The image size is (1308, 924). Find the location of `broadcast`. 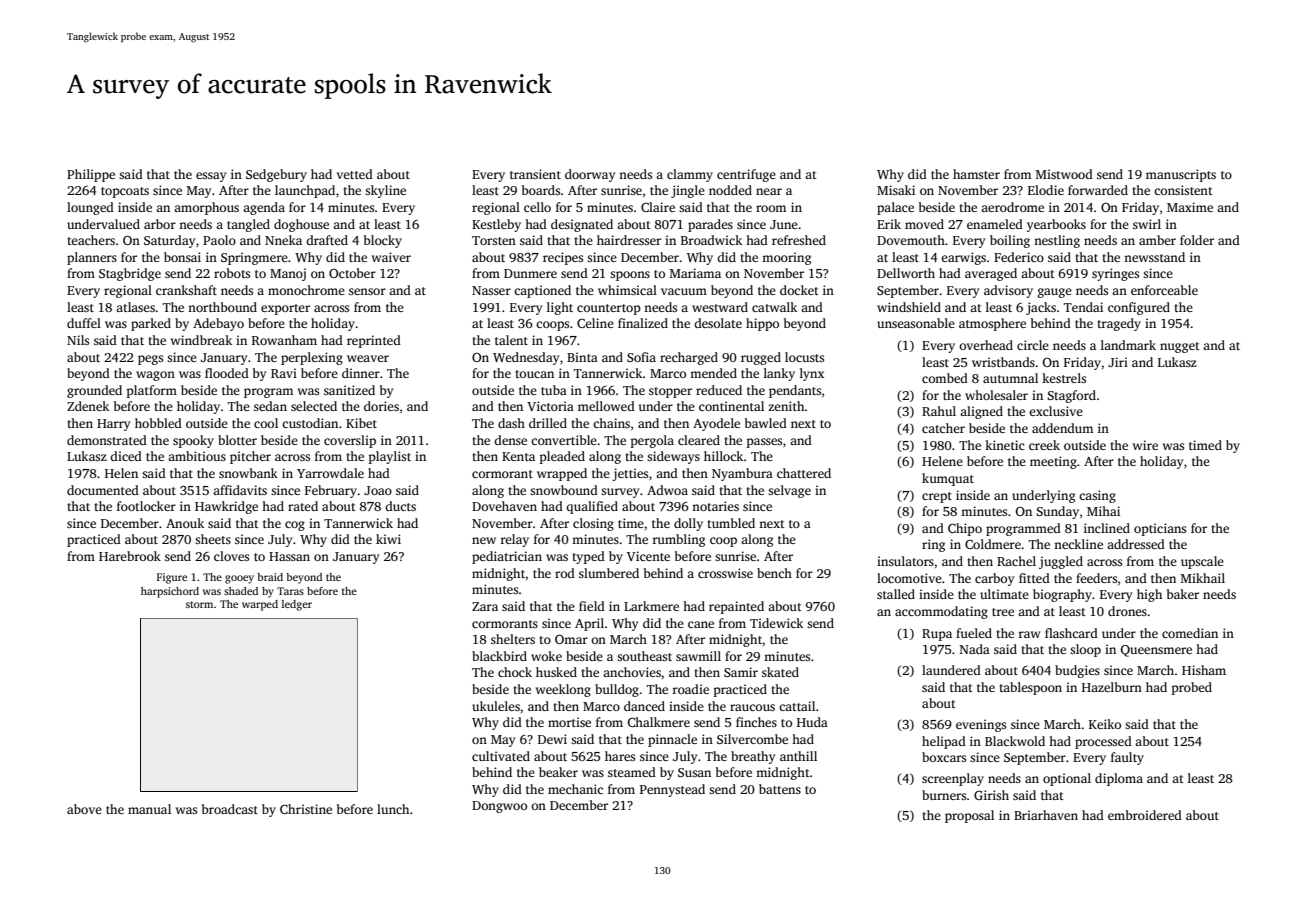

broadcast is located at coordinates (230, 809).
